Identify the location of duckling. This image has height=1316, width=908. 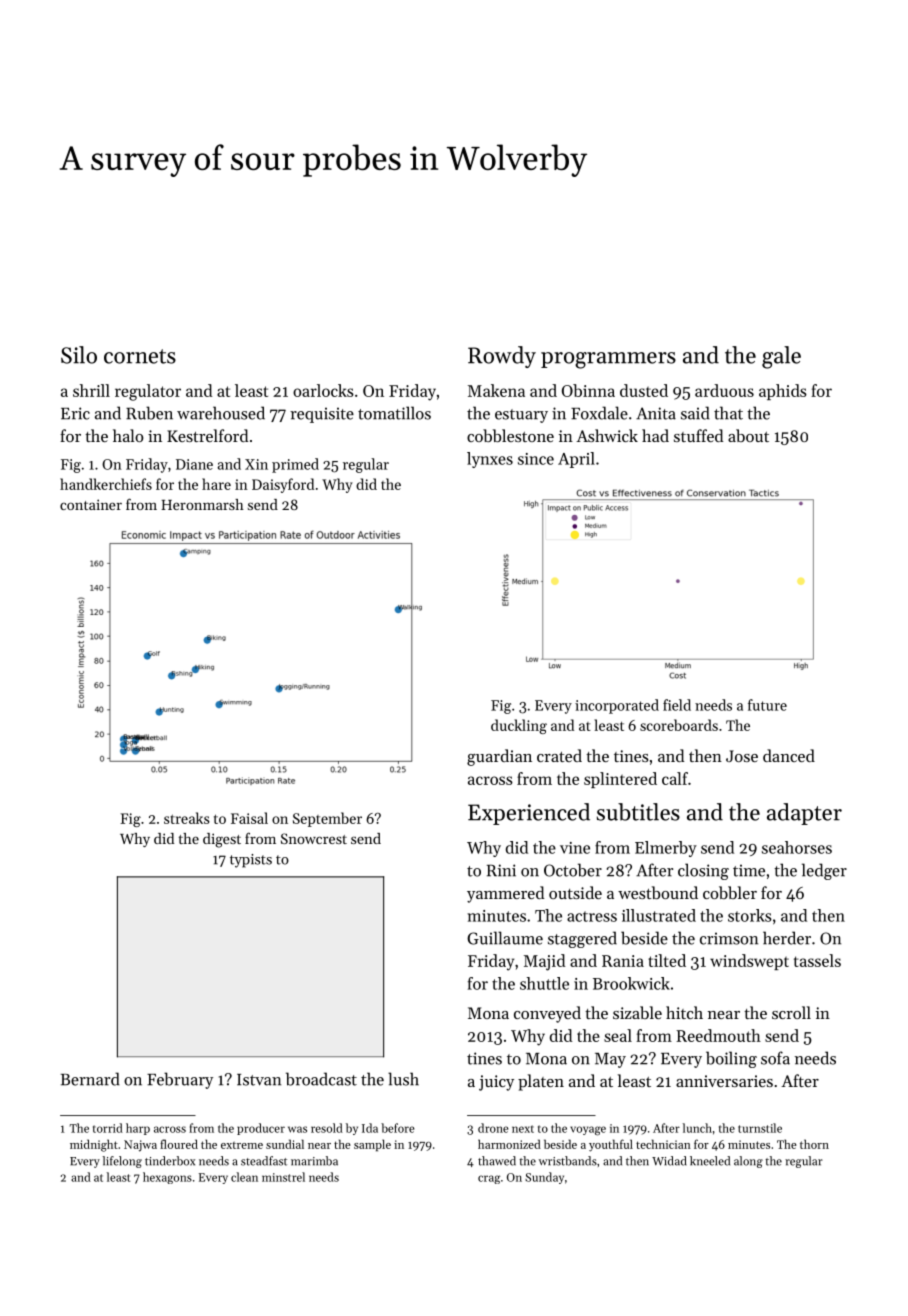
(519, 726).
